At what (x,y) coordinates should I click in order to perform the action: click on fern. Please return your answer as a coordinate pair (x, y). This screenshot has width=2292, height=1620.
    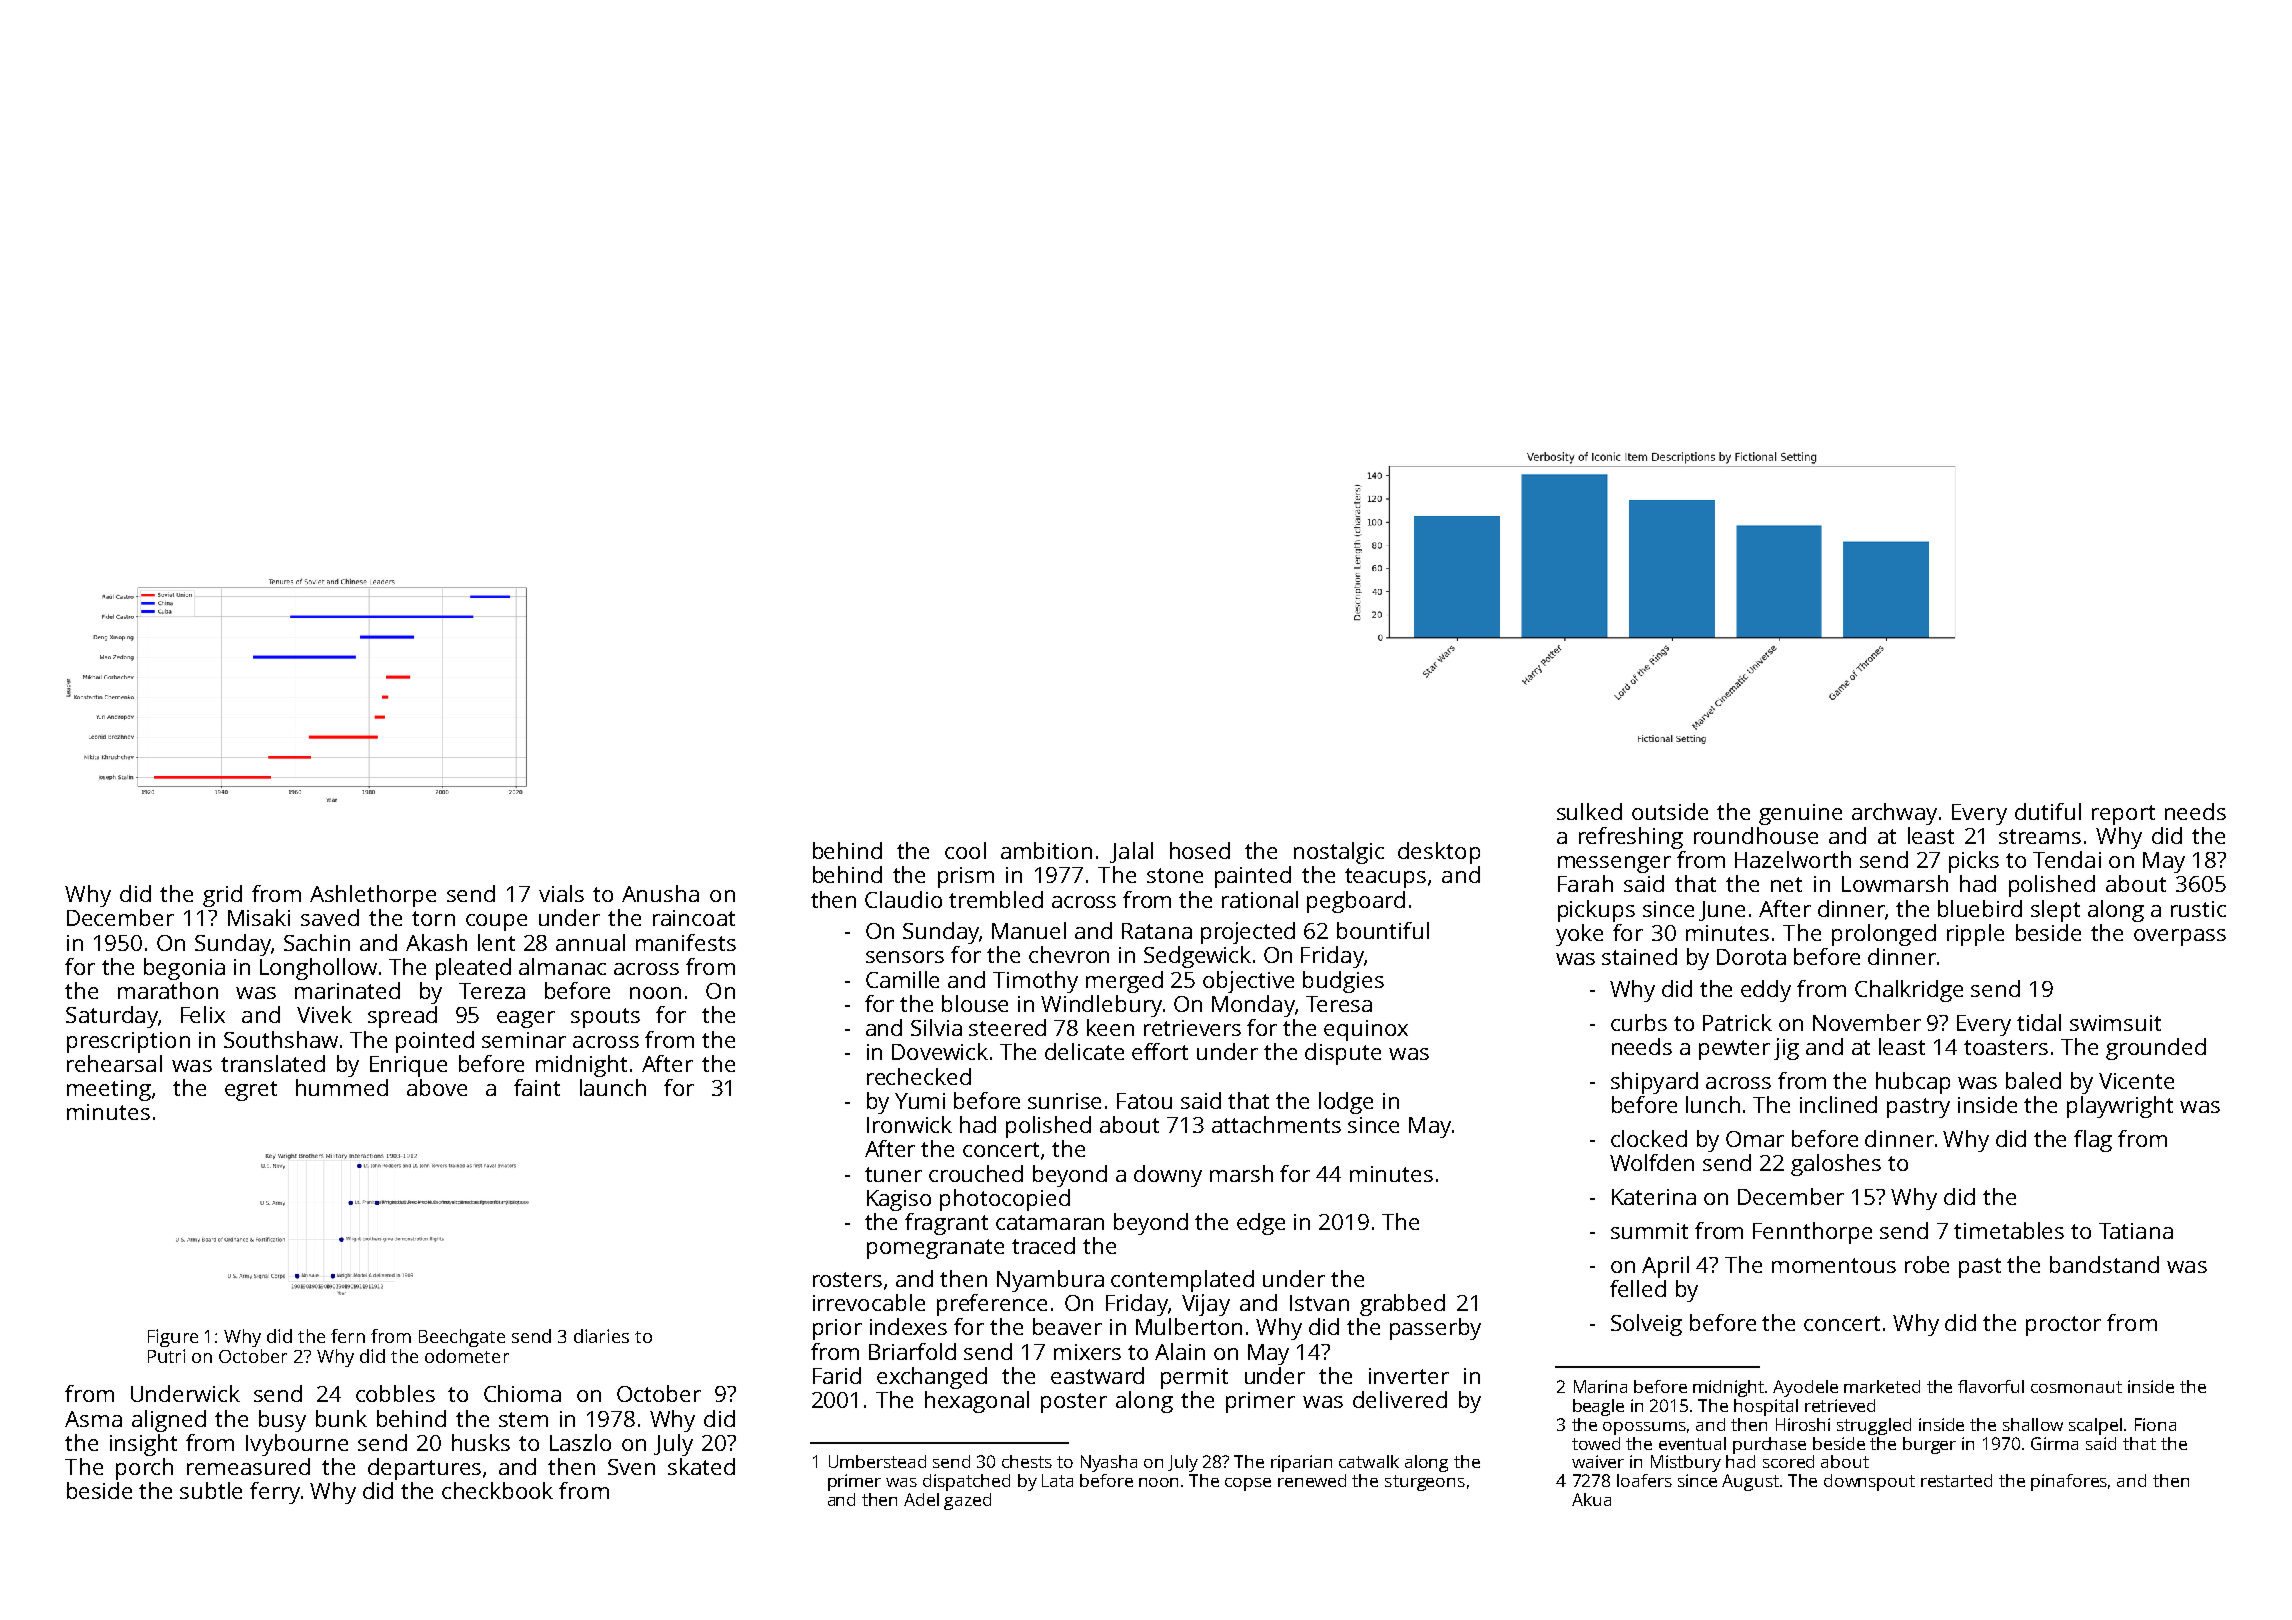
    Looking at the image, I should click on (348, 1336).
